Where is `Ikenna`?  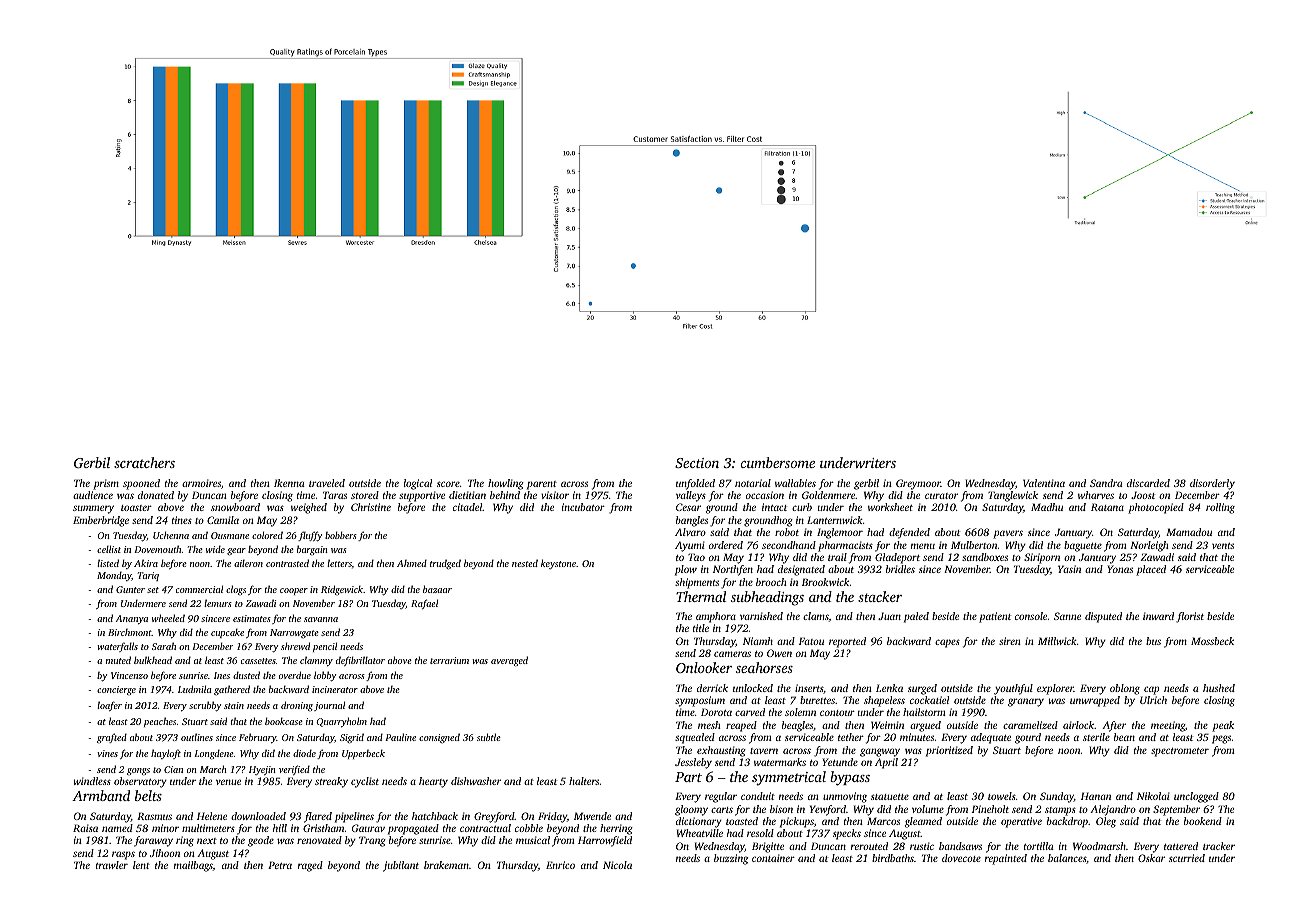
Ikenna is located at coordinates (289, 483).
